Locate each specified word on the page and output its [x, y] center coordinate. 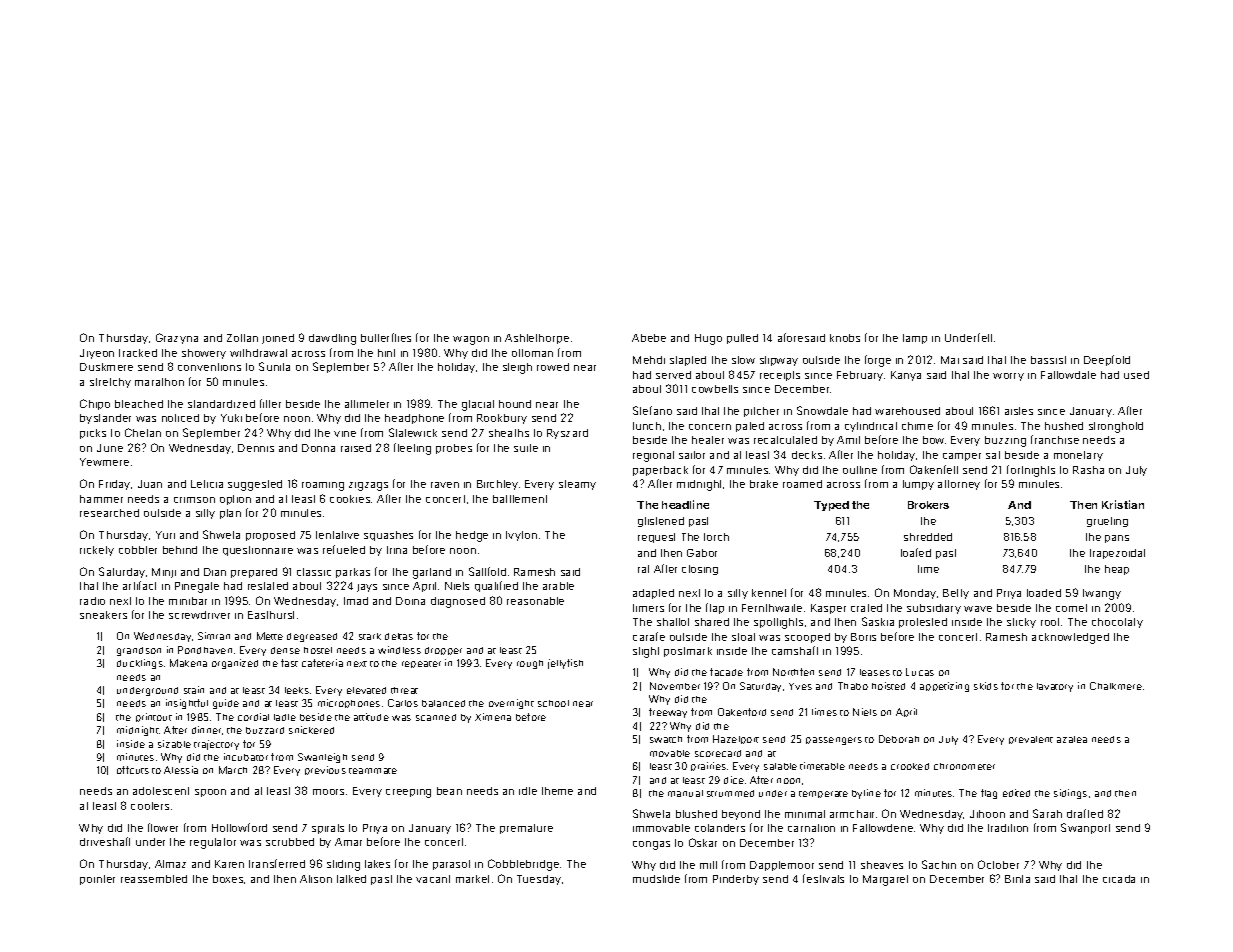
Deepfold [1107, 360]
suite [526, 448]
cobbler [138, 550]
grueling [1107, 522]
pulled [742, 339]
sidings [1070, 794]
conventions [209, 367]
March [233, 770]
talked [351, 879]
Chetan [143, 432]
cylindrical [871, 427]
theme [557, 791]
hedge [472, 536]
